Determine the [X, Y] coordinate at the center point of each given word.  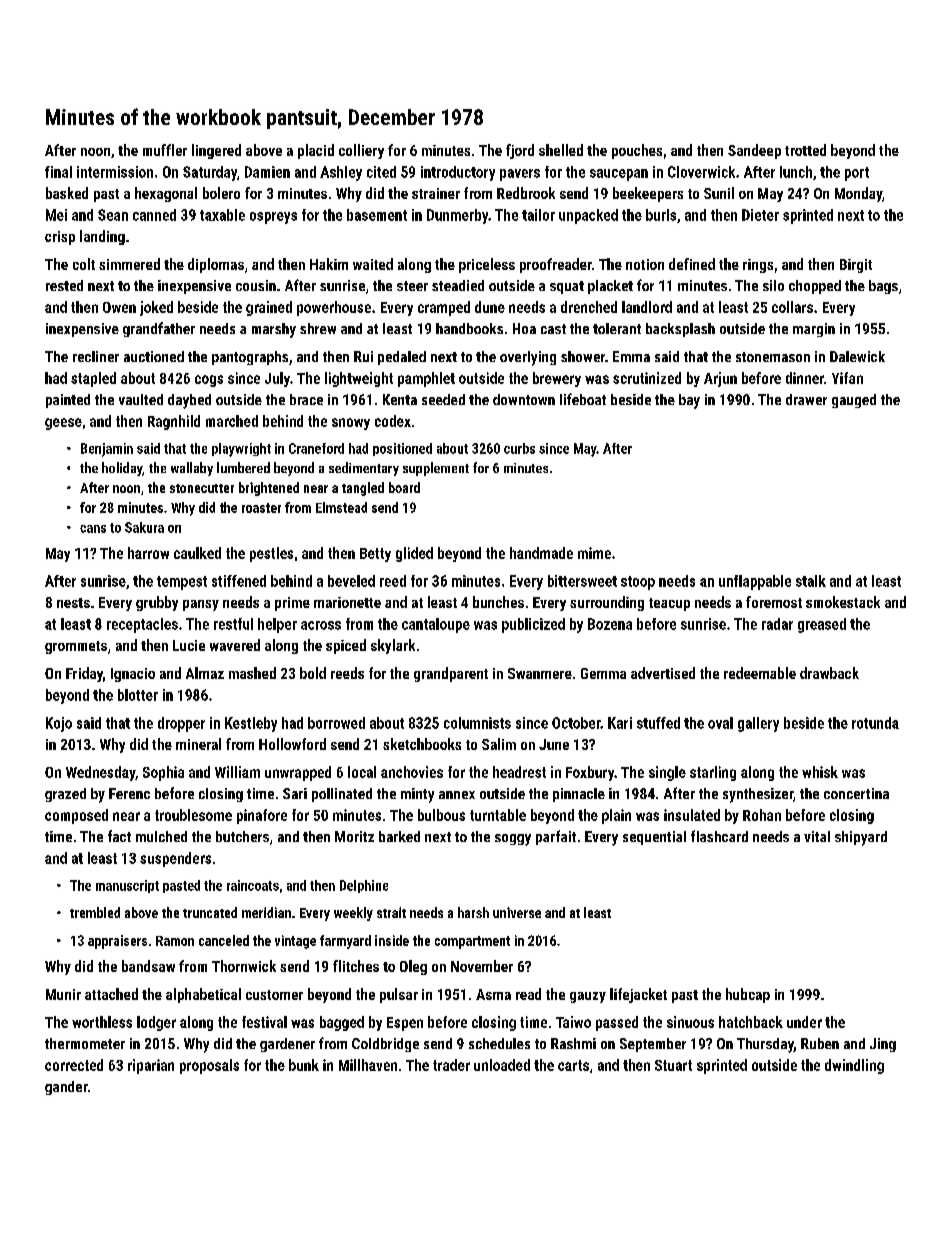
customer [274, 995]
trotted [805, 150]
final [58, 172]
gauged [854, 401]
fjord [520, 151]
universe [517, 912]
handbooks [469, 328]
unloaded [502, 1065]
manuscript [127, 886]
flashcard [719, 836]
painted [68, 401]
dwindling [854, 1066]
